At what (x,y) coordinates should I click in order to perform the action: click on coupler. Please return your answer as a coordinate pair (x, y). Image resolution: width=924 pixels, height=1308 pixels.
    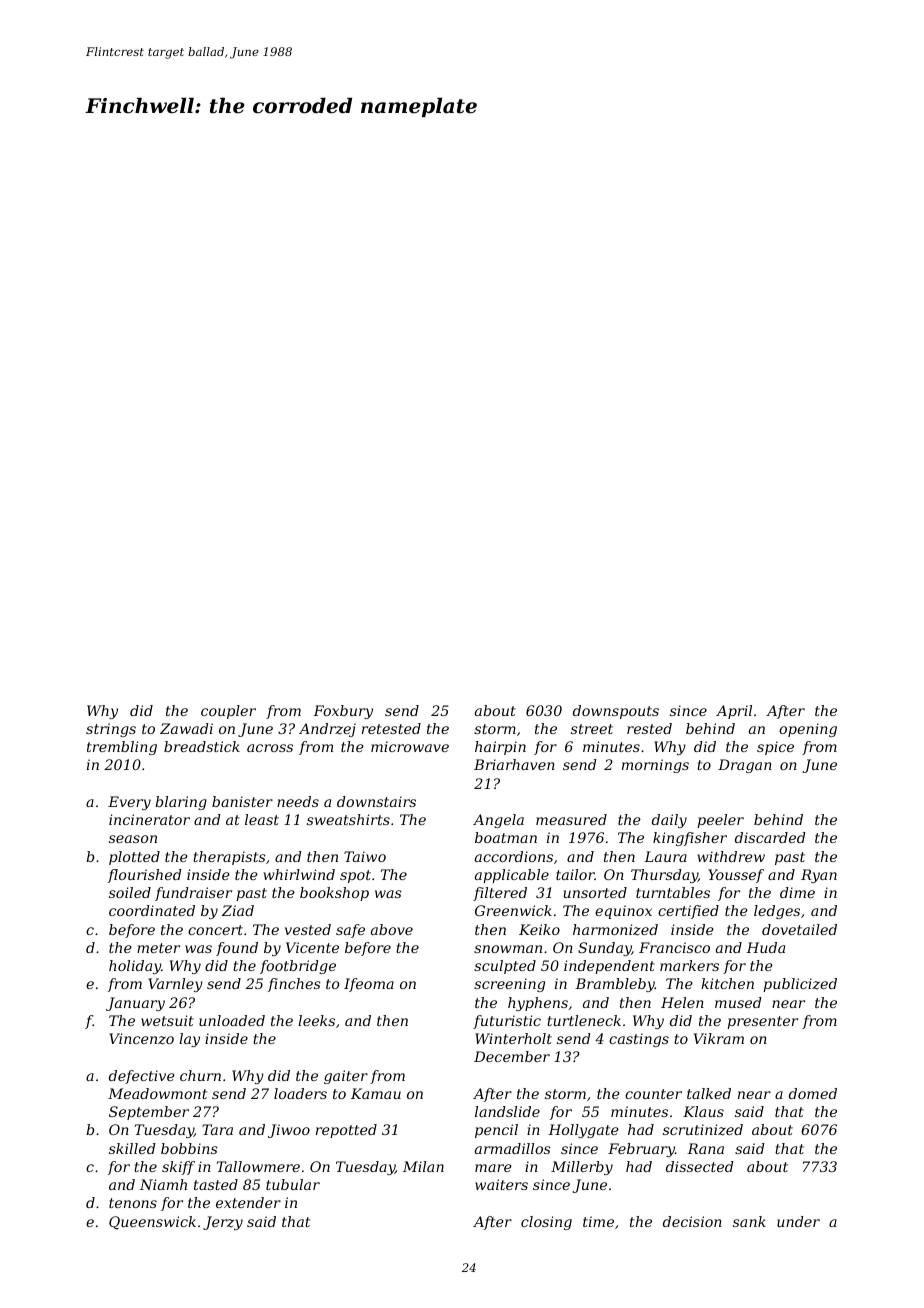
    Looking at the image, I should click on (228, 712).
